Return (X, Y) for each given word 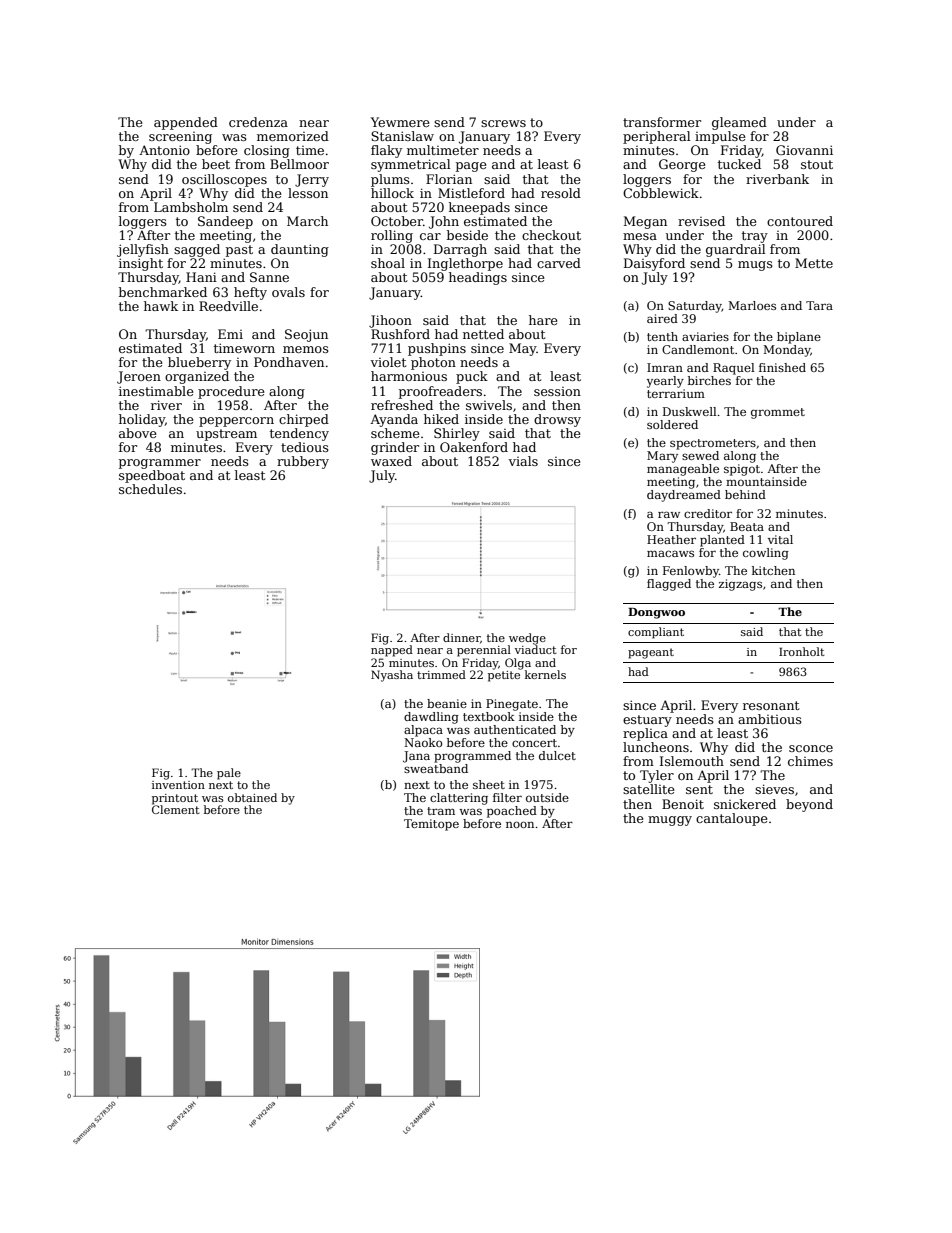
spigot (742, 470)
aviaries (705, 336)
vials (523, 461)
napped (392, 651)
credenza (258, 122)
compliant (656, 633)
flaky (386, 151)
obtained (252, 797)
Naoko (423, 742)
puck (472, 377)
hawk (161, 306)
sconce (811, 748)
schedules (150, 489)
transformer (662, 122)
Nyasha (392, 676)
